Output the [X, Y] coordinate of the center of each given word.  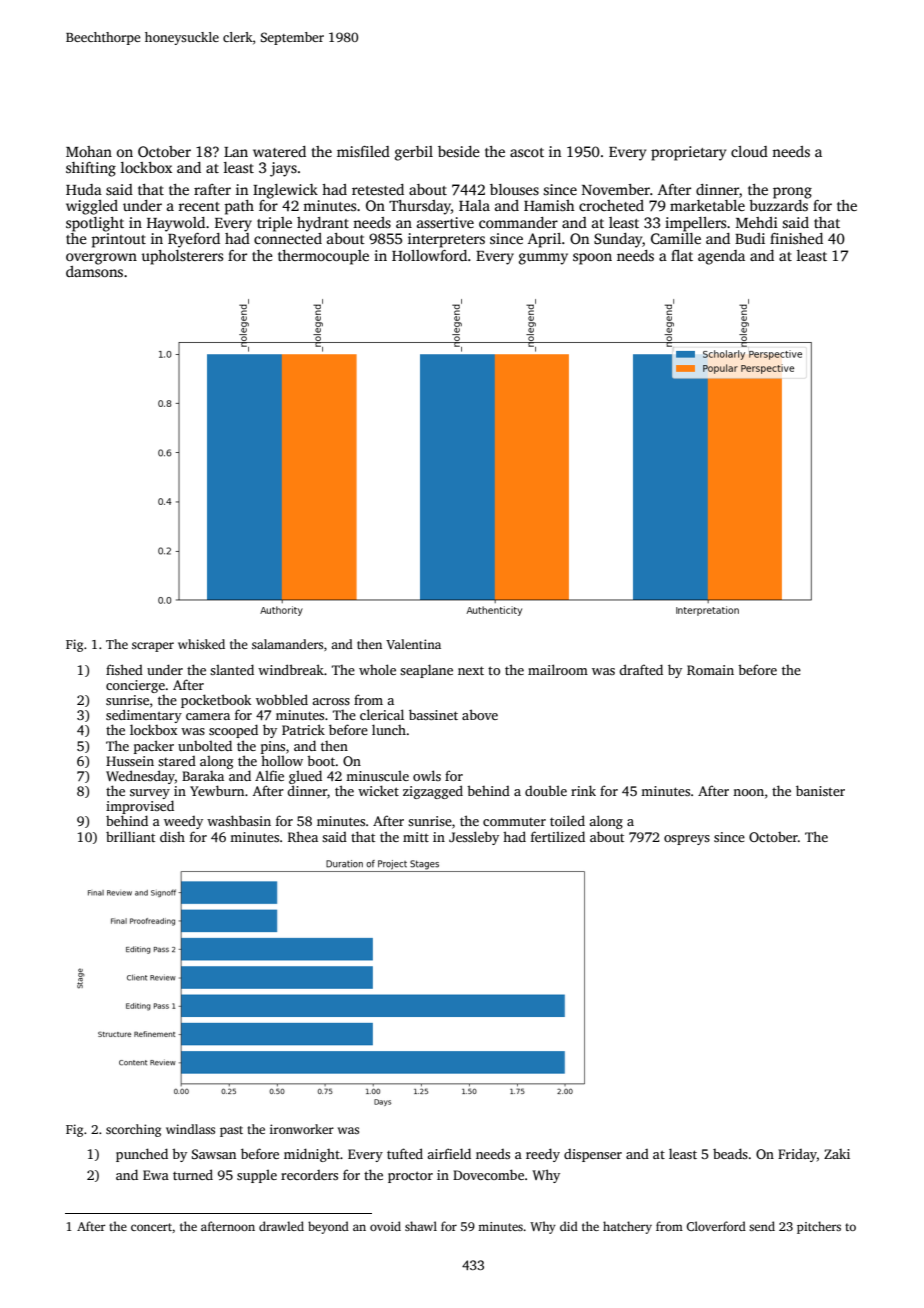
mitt [416, 837]
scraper [153, 647]
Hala [474, 205]
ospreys [687, 840]
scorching [133, 1130]
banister [820, 790]
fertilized [558, 836]
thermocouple [323, 257]
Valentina [413, 644]
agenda [721, 257]
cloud [749, 151]
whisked [201, 644]
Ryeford [194, 240]
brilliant [130, 836]
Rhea [303, 836]
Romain [710, 670]
